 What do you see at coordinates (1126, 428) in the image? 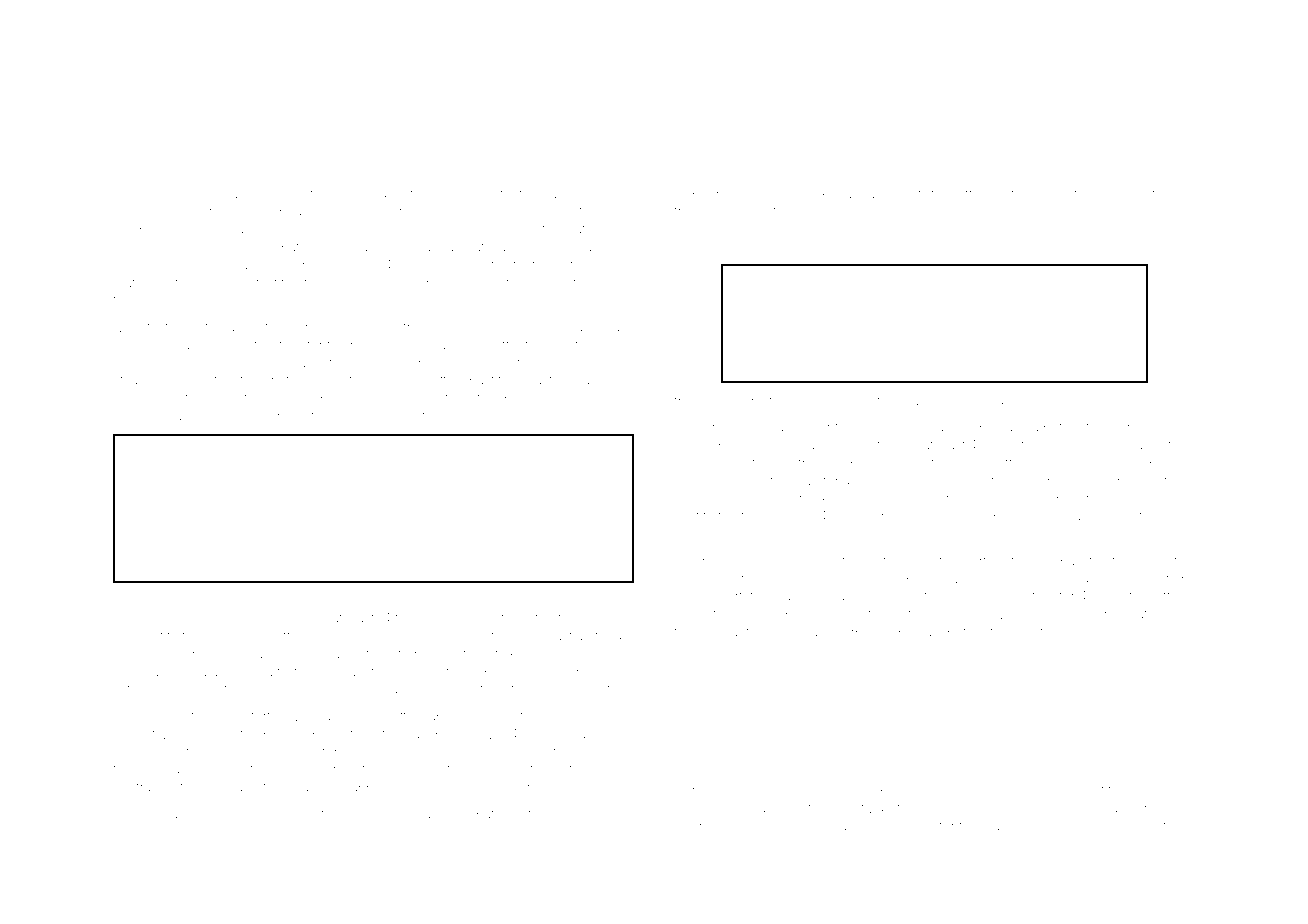
I see `storm` at bounding box center [1126, 428].
